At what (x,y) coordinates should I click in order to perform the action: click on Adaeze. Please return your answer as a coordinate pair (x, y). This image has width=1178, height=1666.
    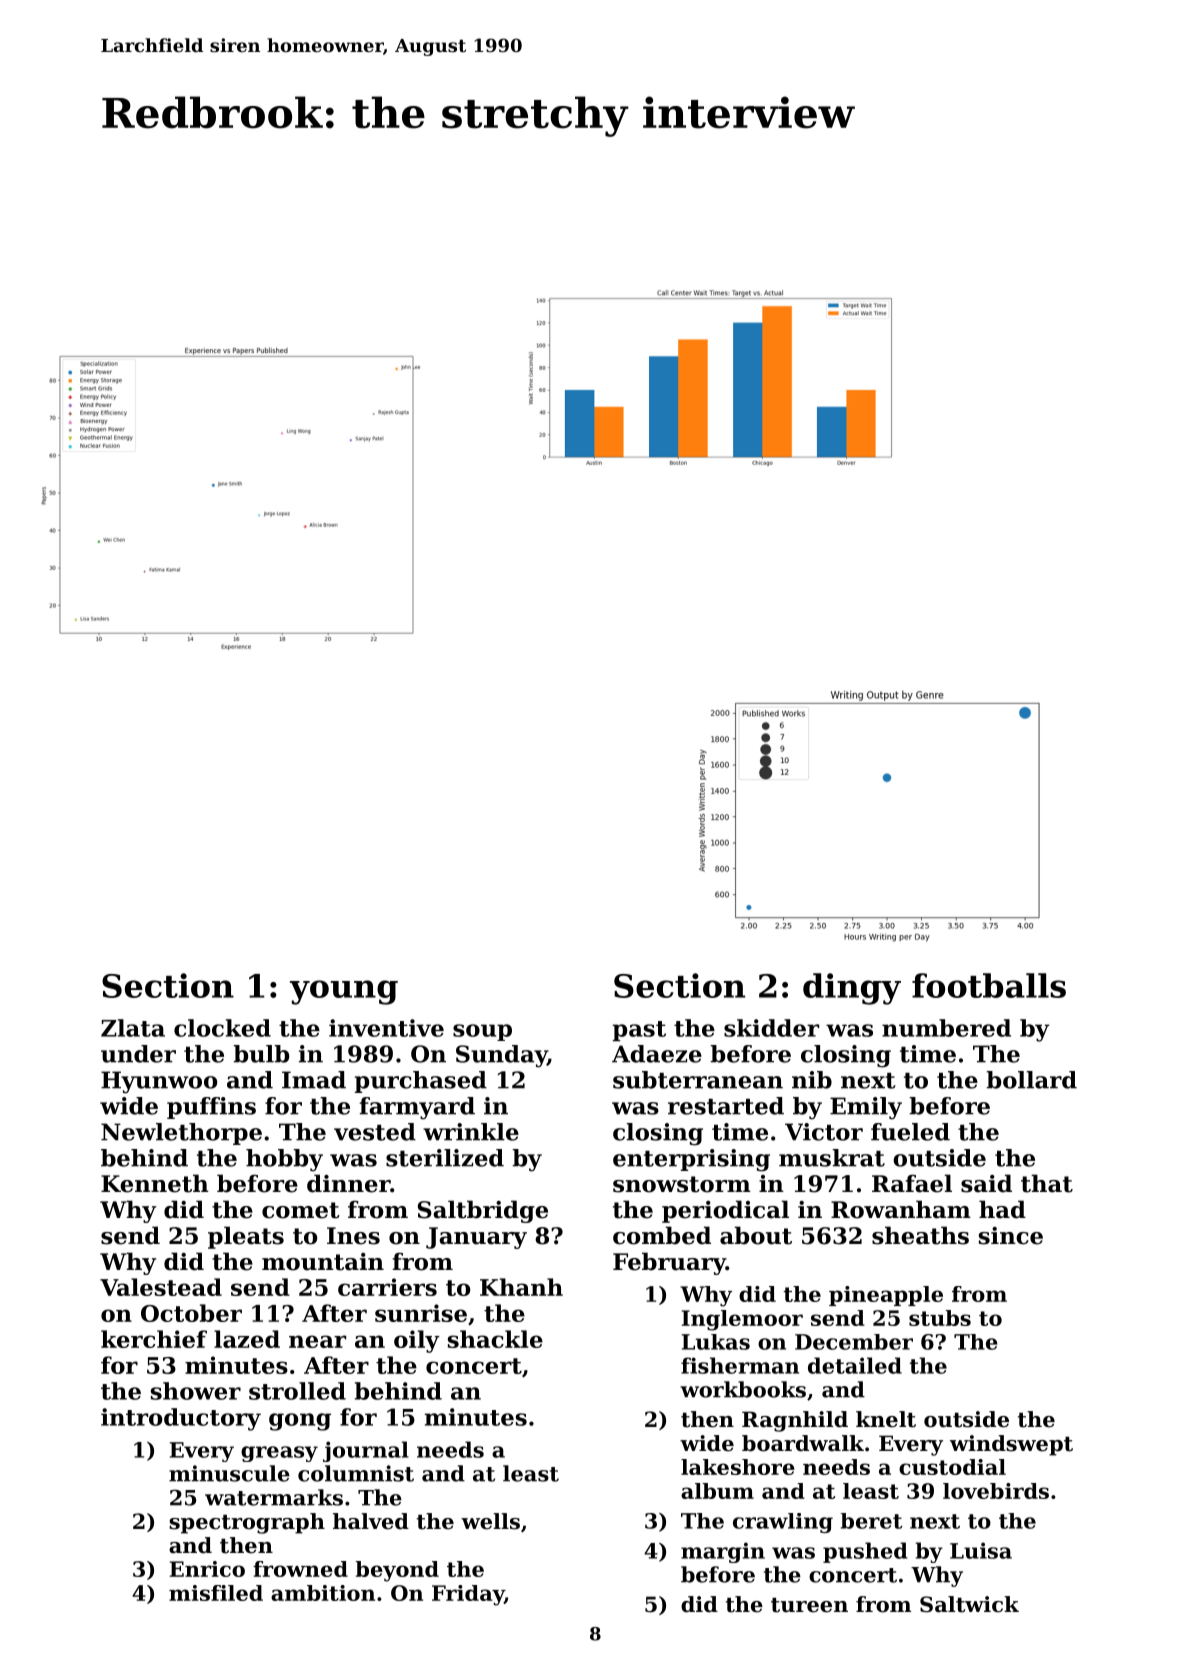
    Looking at the image, I should click on (657, 1054).
